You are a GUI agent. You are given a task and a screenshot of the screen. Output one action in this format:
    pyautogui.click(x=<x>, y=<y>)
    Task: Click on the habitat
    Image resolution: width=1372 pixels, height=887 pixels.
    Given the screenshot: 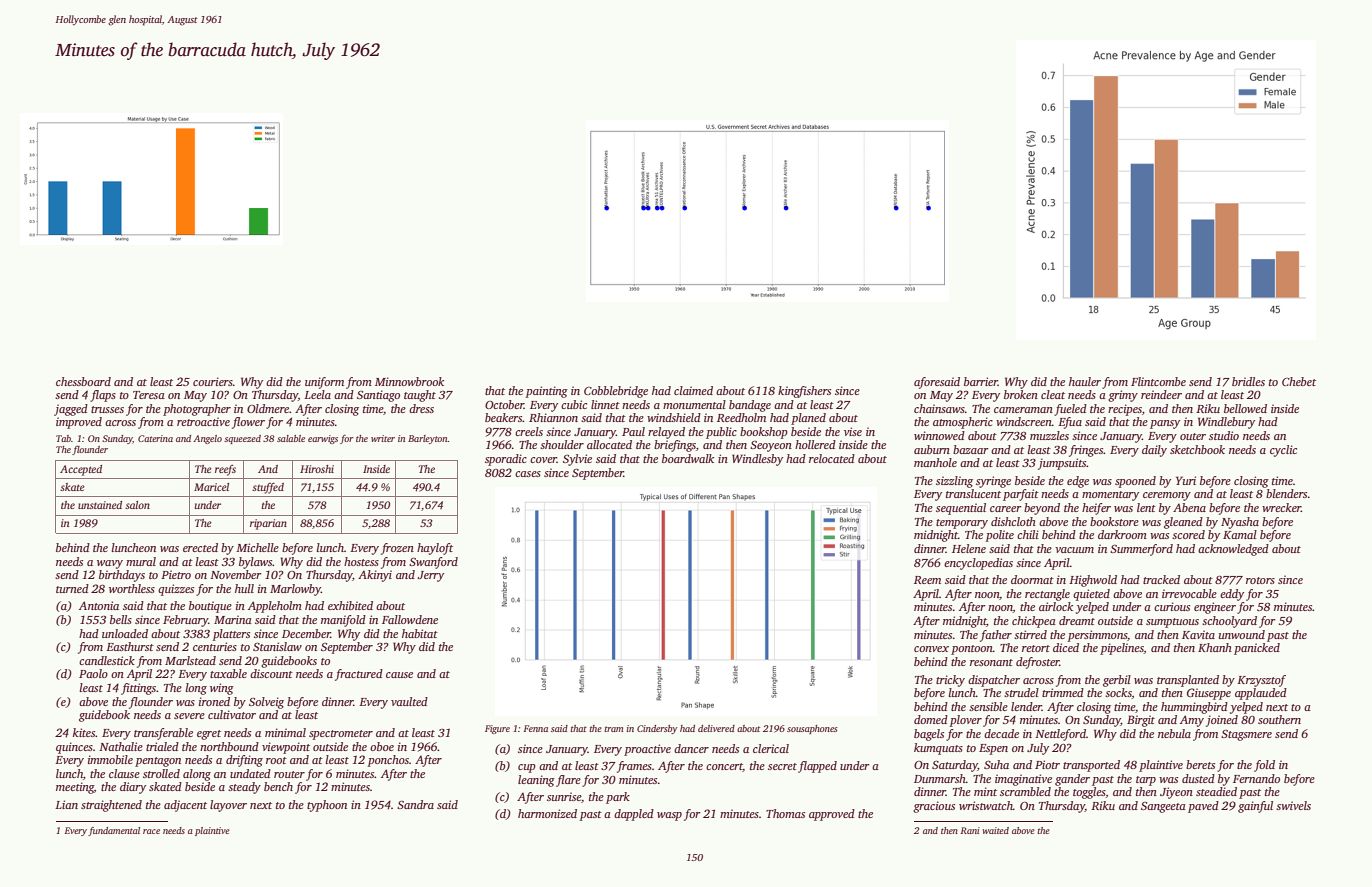 What is the action you would take?
    pyautogui.click(x=420, y=633)
